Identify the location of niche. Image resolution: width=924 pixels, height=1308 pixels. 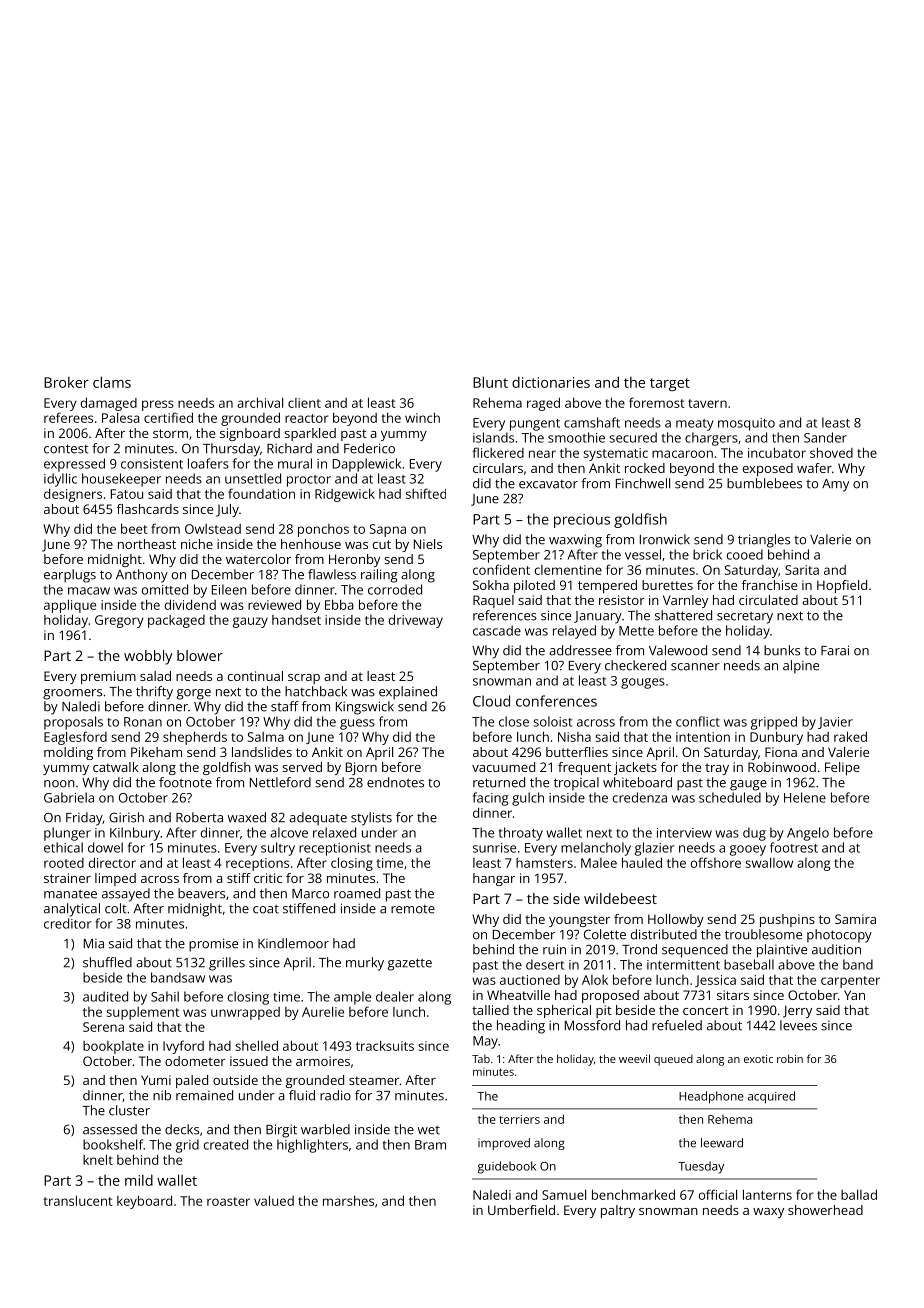
(197, 544).
